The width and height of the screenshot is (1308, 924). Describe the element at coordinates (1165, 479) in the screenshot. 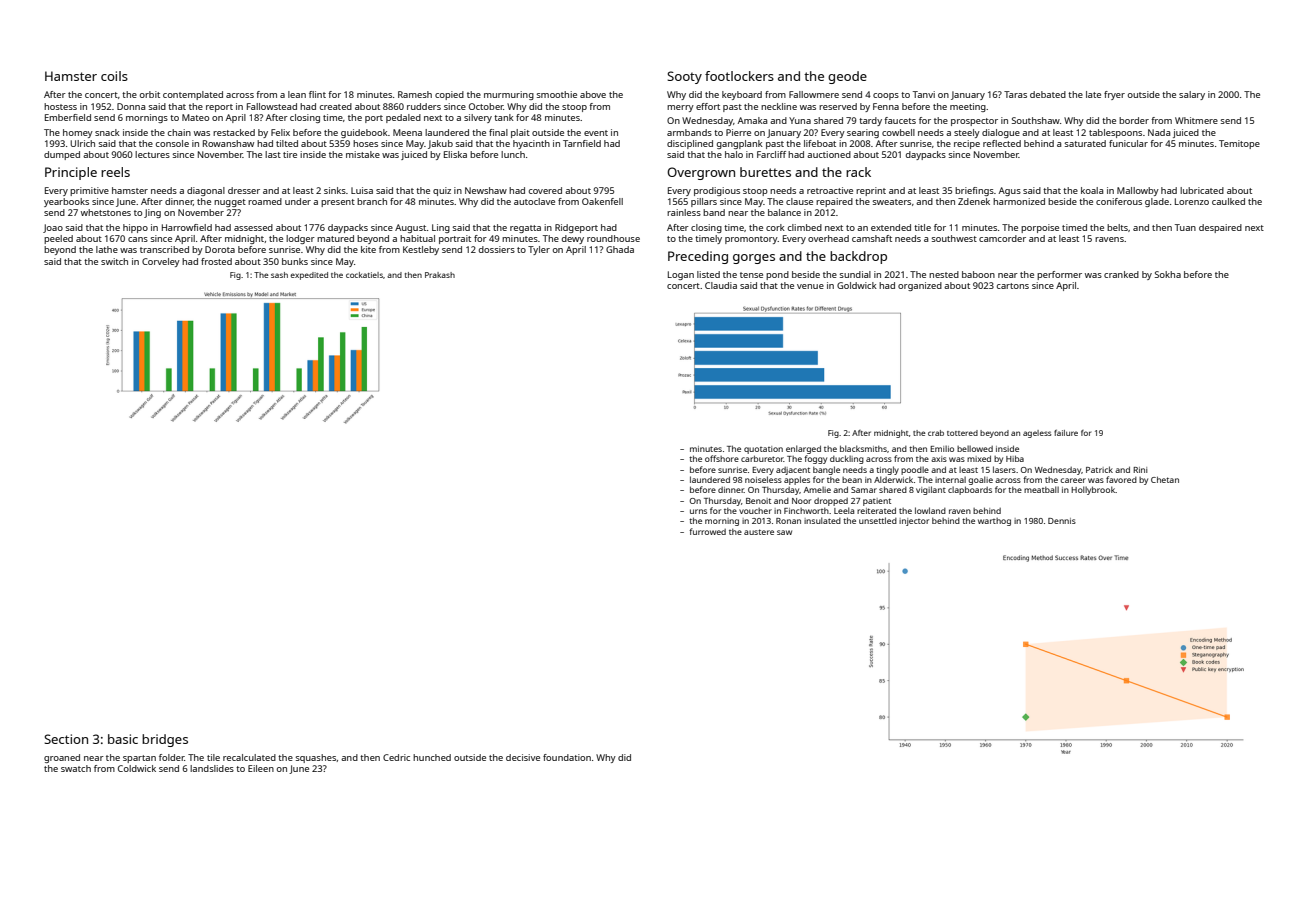

I see `Chetan` at that location.
